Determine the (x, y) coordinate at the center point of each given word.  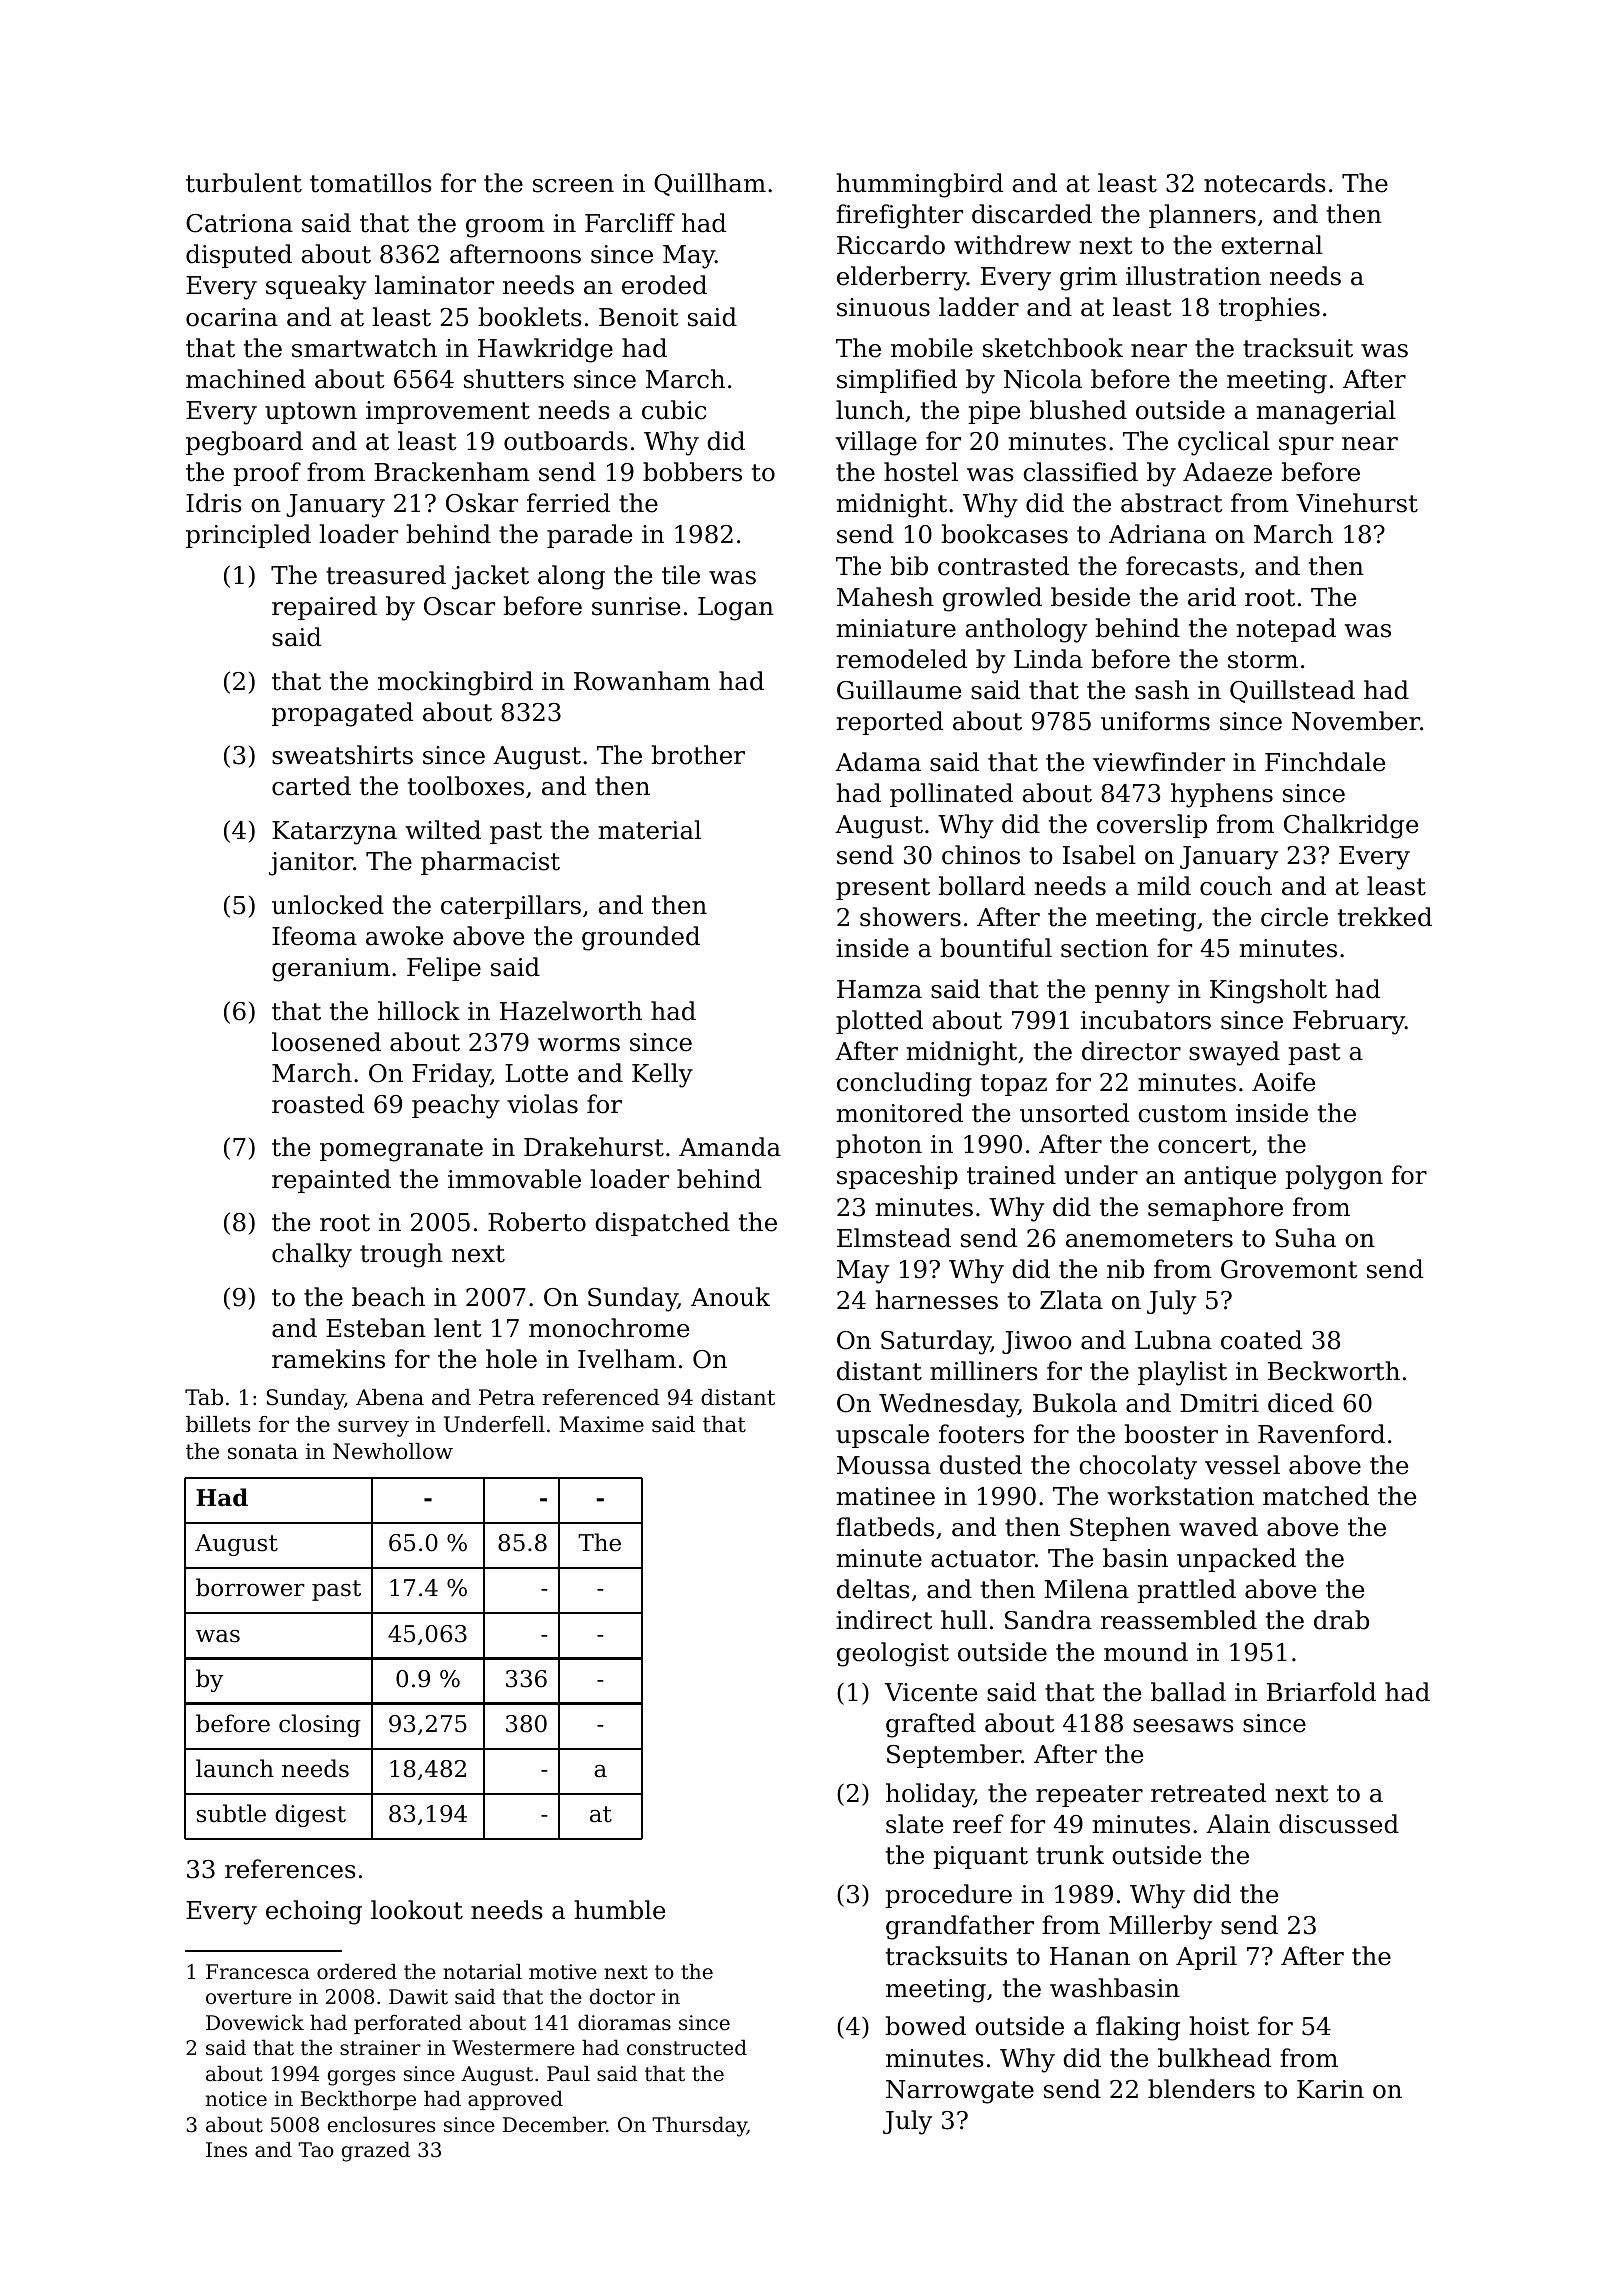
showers (910, 917)
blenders (1201, 2089)
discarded (1032, 214)
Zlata (1071, 1300)
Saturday (936, 1342)
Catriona (239, 223)
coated (1261, 1340)
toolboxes (466, 786)
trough (401, 1255)
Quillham (710, 184)
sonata (263, 1452)
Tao (316, 2150)
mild (1164, 886)
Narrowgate (960, 2092)
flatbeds (885, 1527)
